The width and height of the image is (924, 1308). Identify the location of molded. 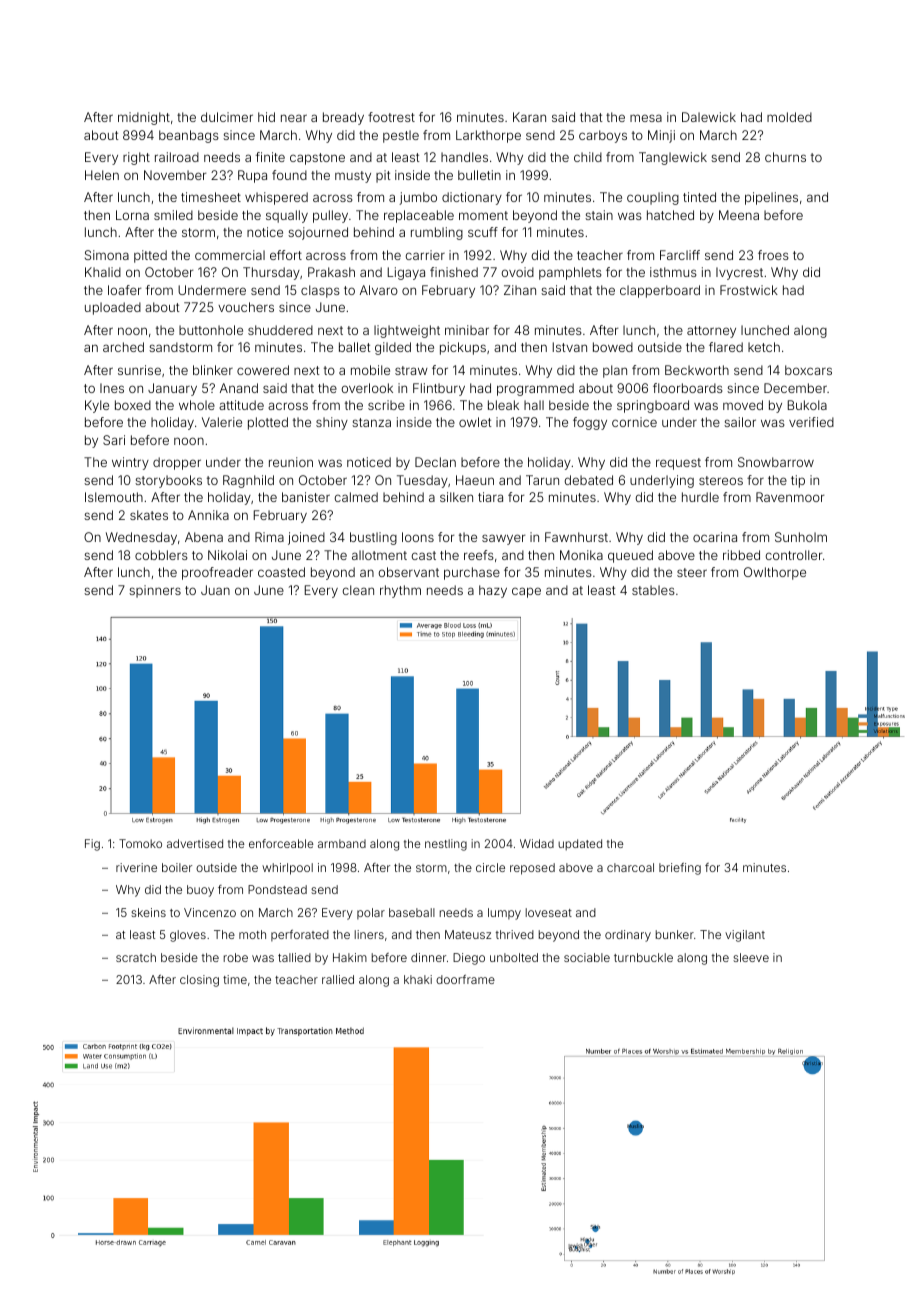
(789, 117).
